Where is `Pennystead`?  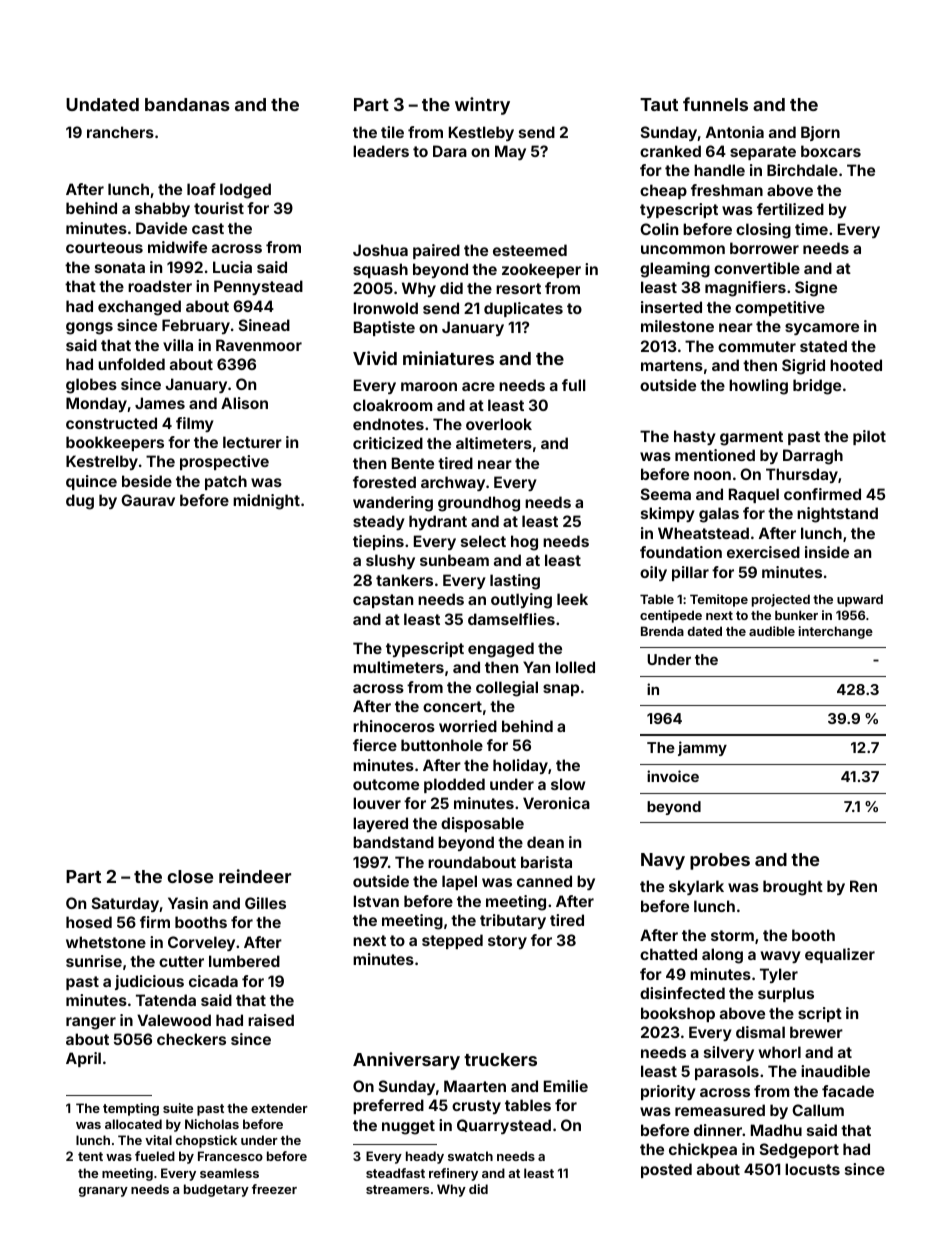 Pennystead is located at coordinates (258, 287).
